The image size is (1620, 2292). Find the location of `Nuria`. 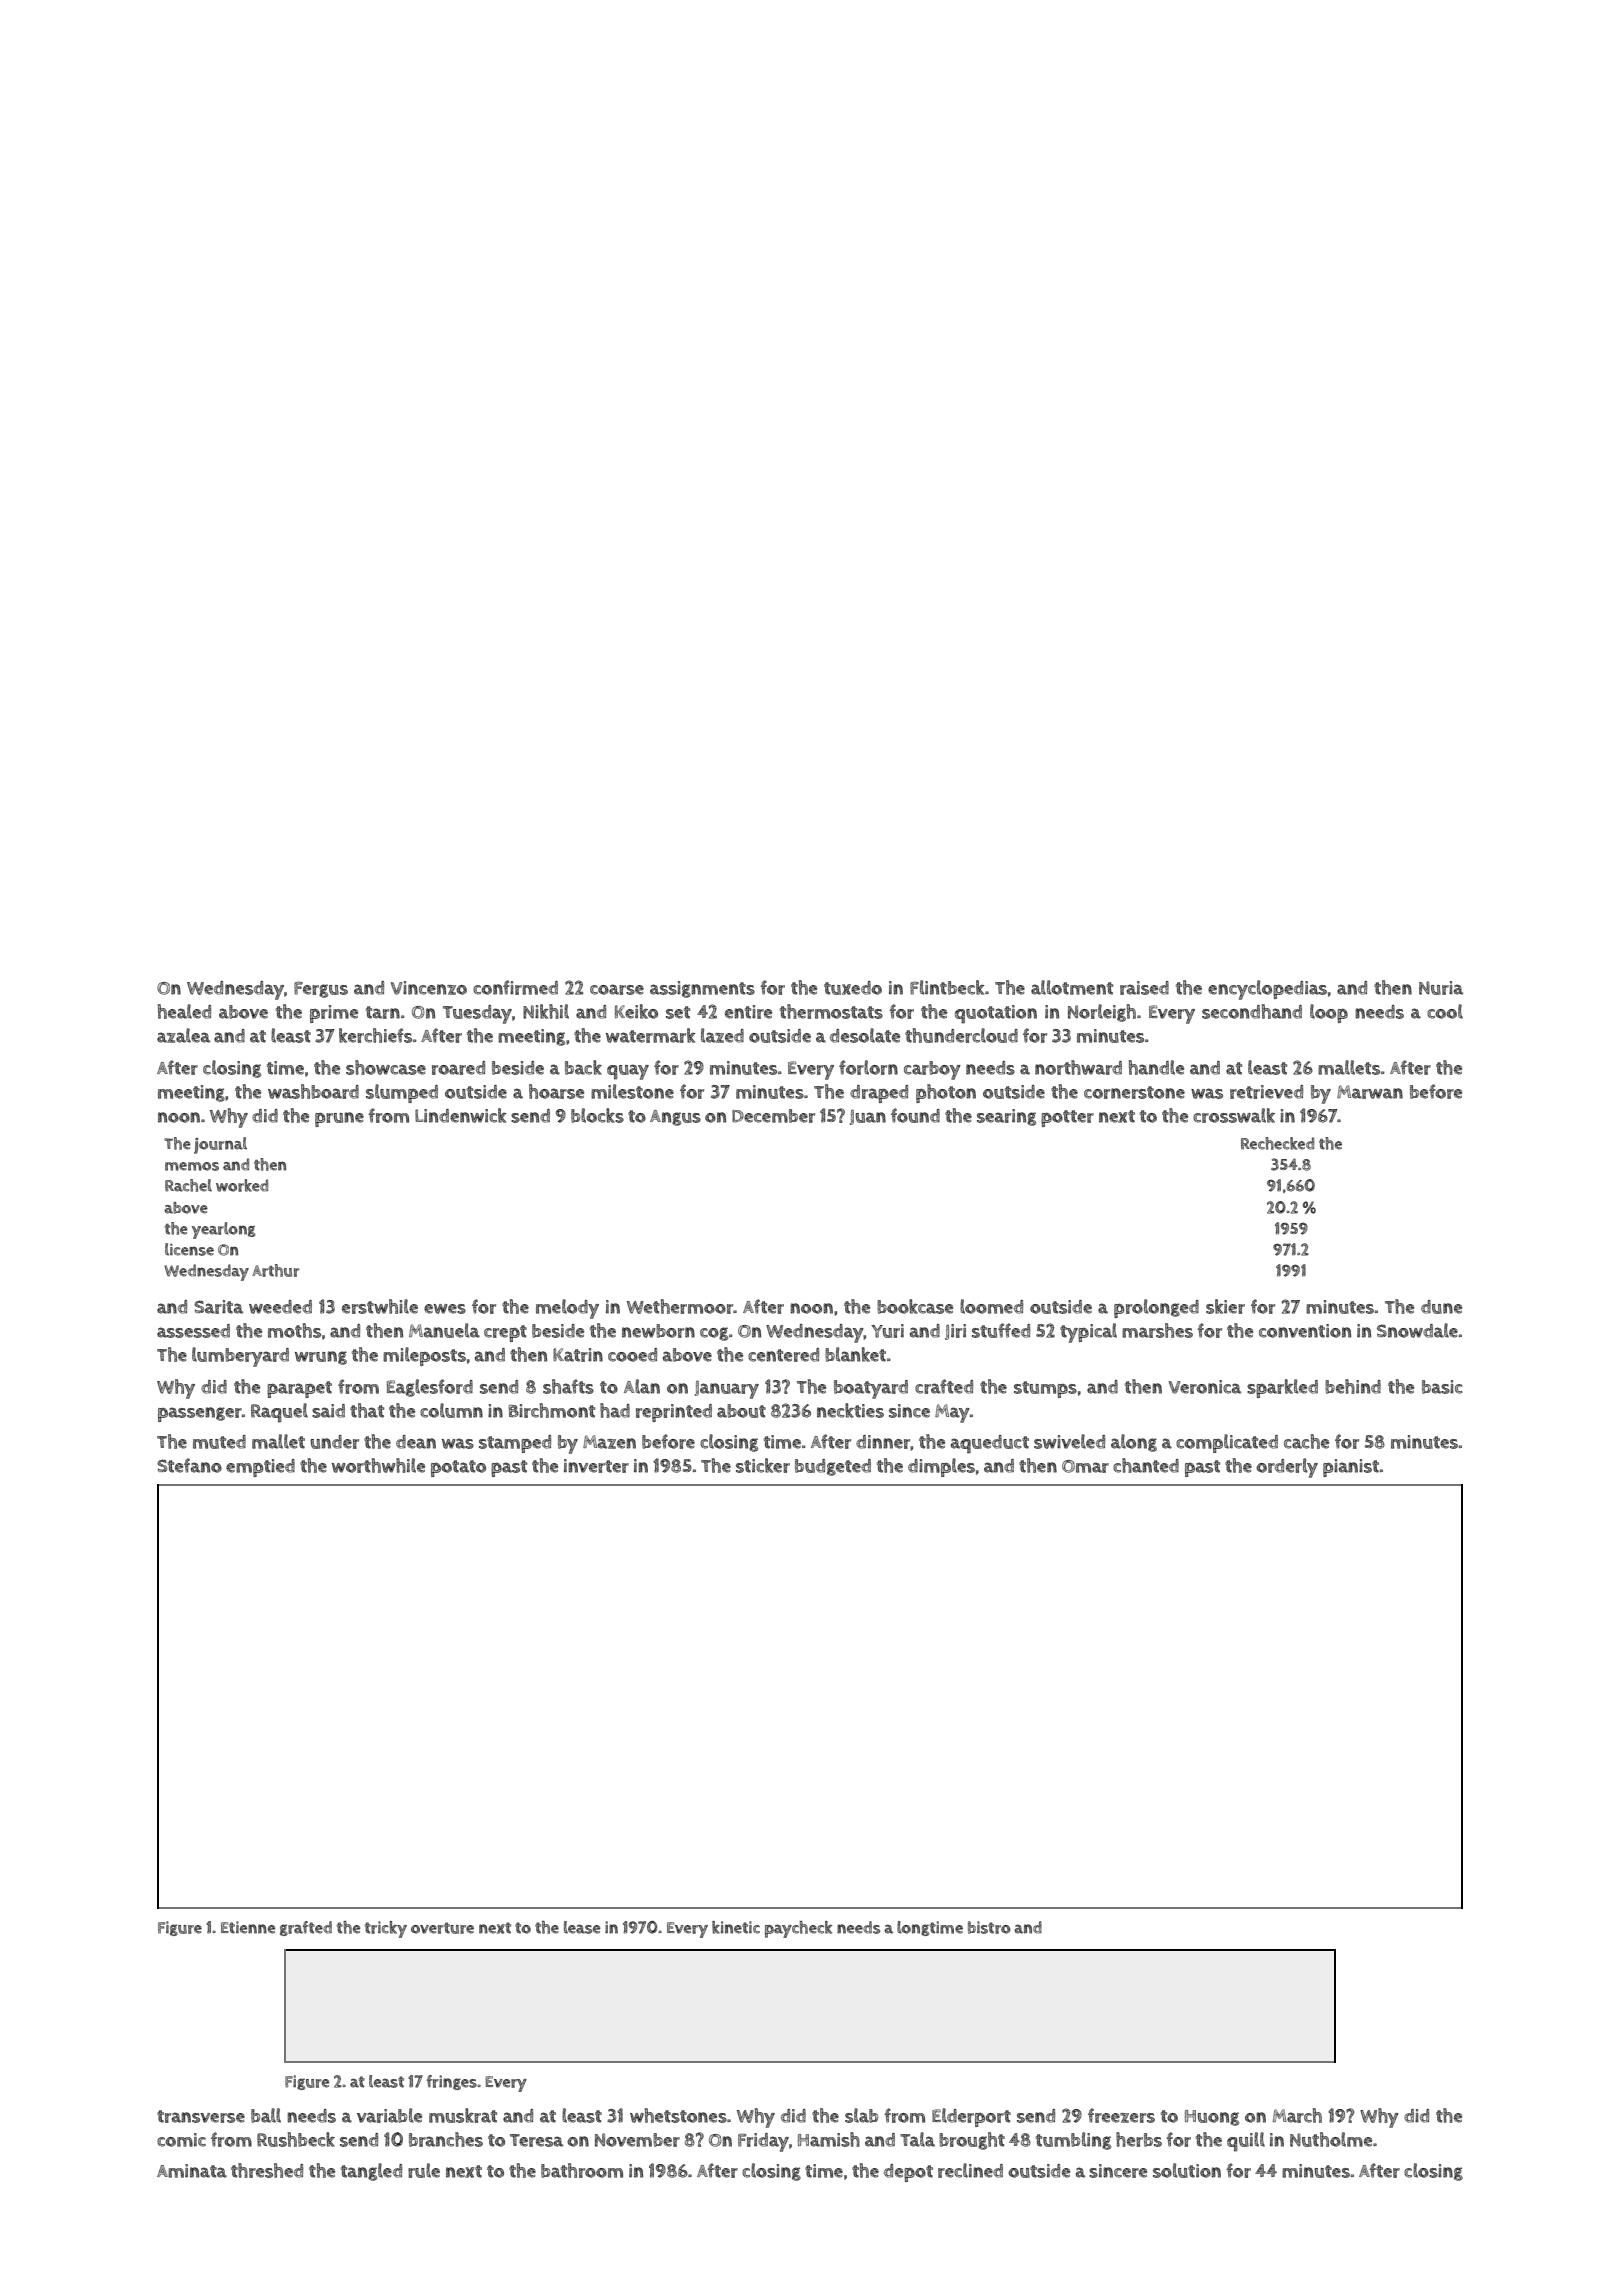

Nuria is located at coordinates (1441, 988).
